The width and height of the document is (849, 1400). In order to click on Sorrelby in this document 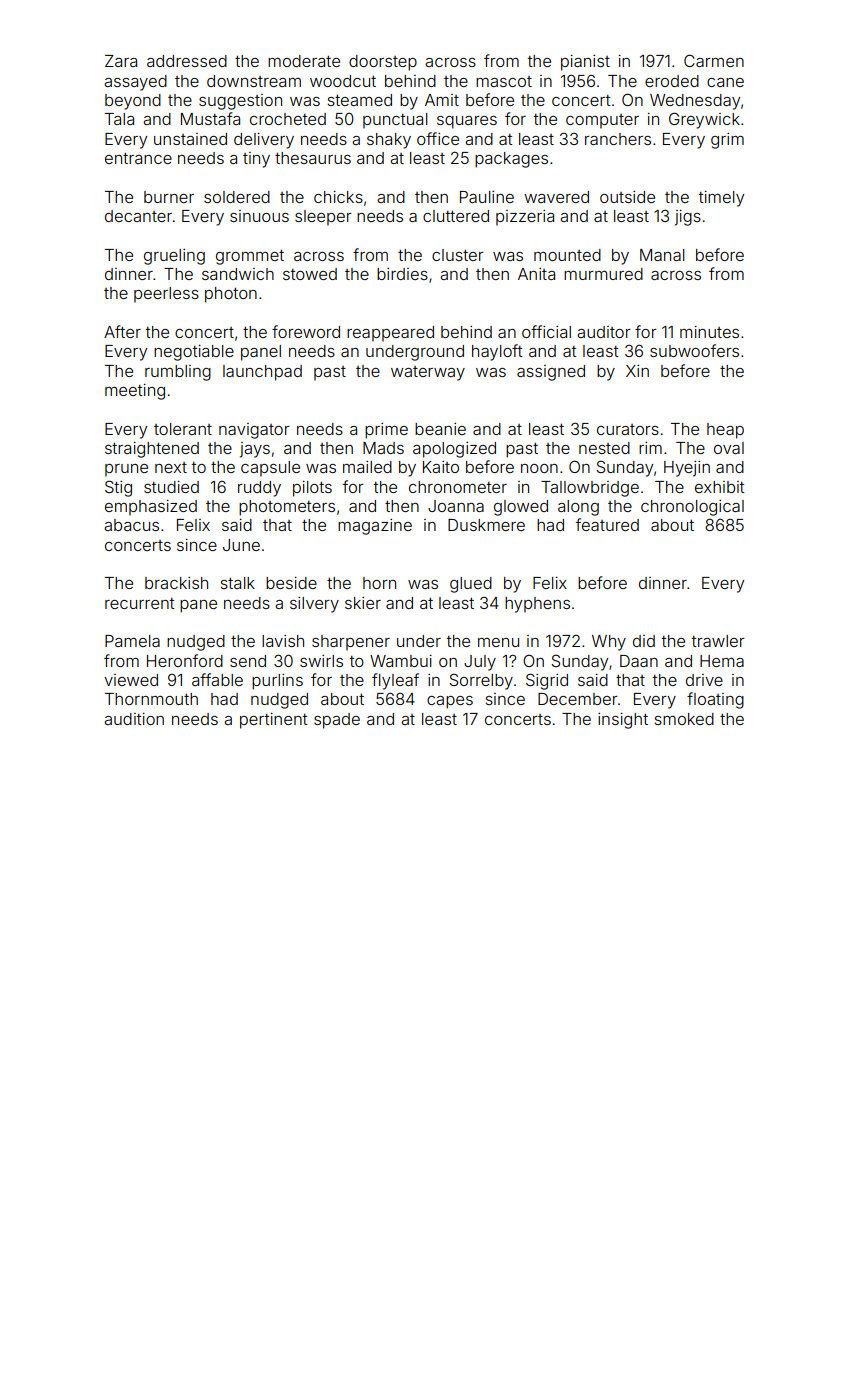, I will do `click(481, 681)`.
